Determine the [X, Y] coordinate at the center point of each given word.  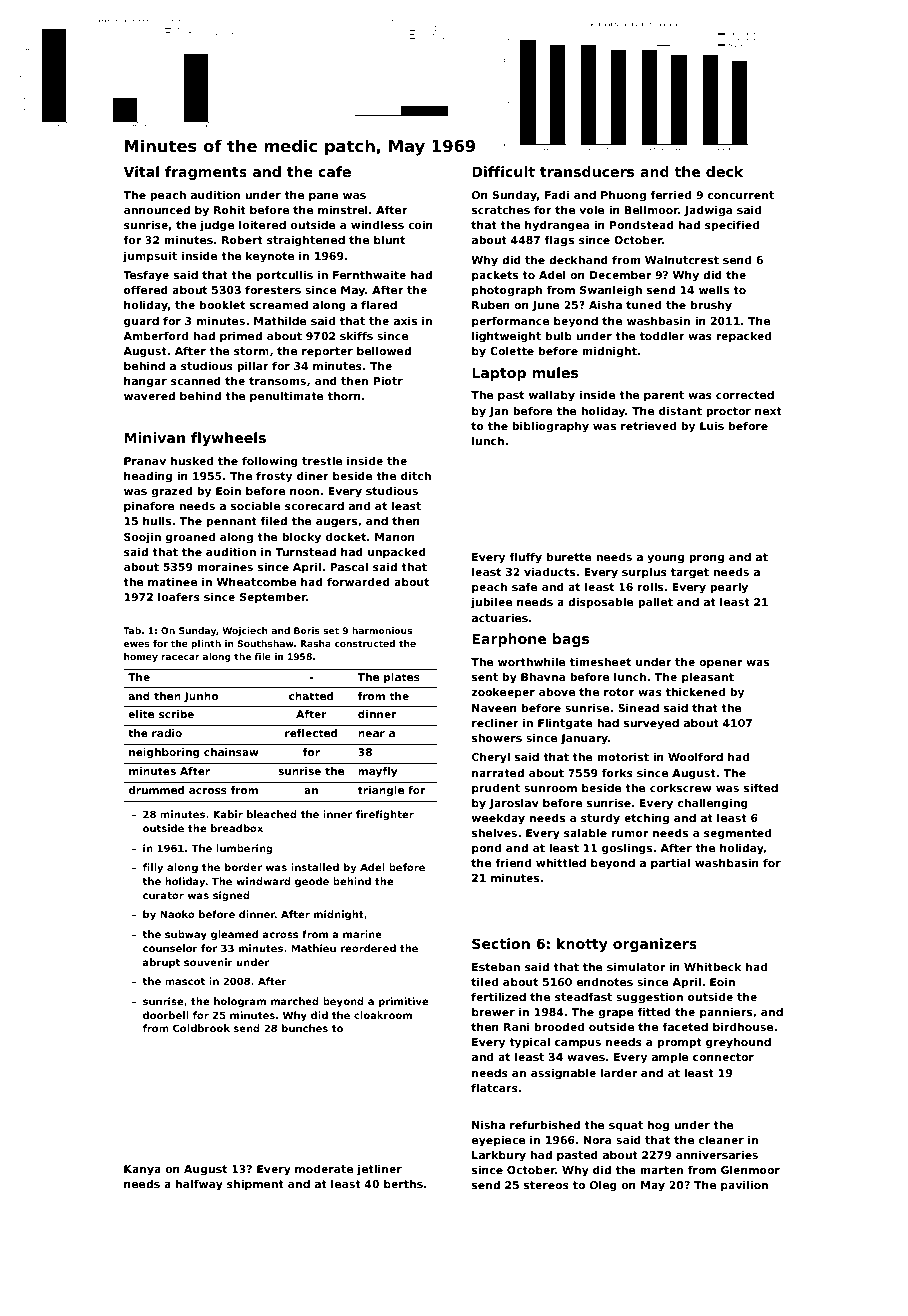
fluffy [525, 558]
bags [571, 640]
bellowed [384, 350]
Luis [712, 425]
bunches [305, 1028]
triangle [381, 791]
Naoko [177, 914]
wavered [149, 395]
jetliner [379, 1170]
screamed [279, 304]
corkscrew [681, 787]
